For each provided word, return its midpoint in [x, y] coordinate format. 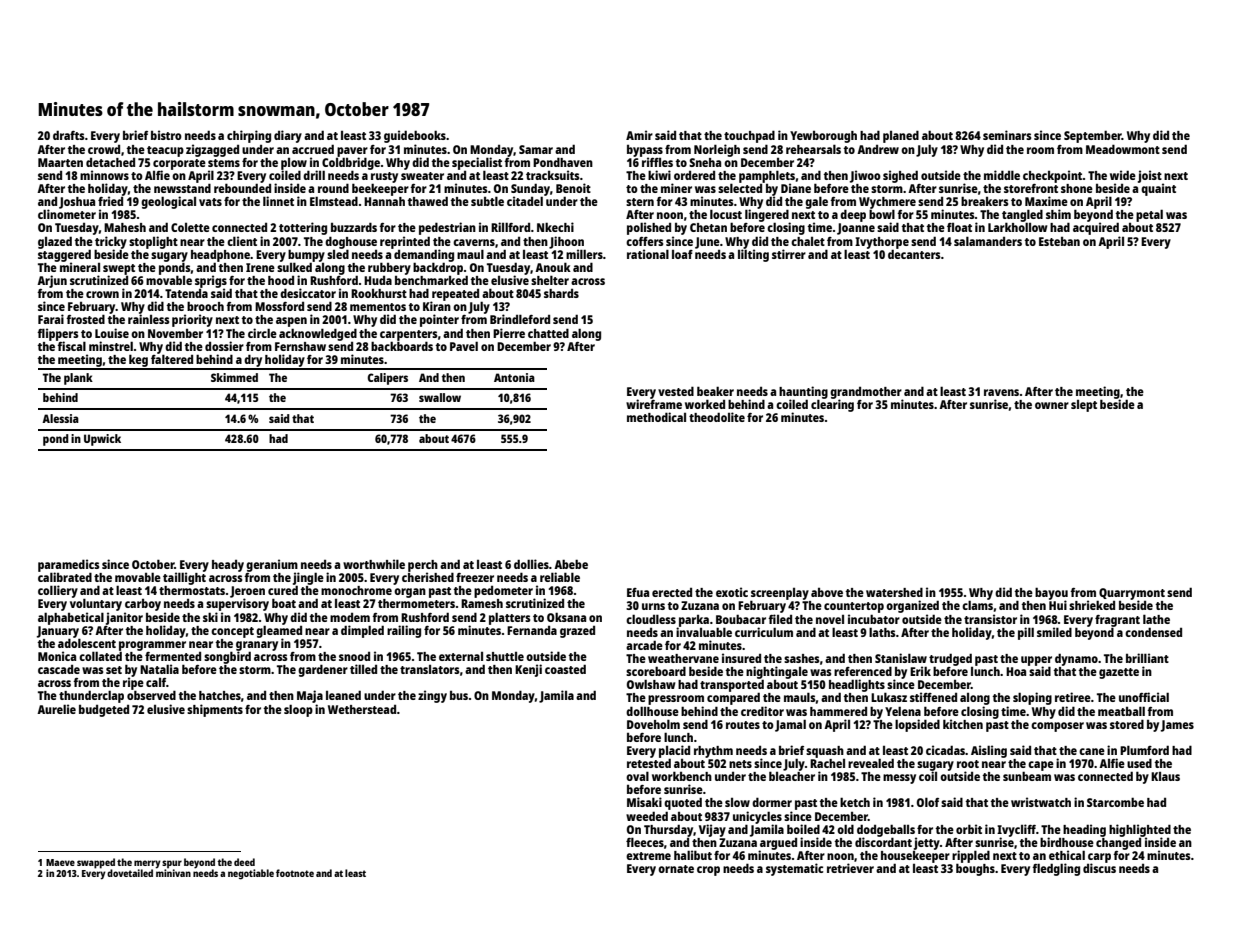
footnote [295, 873]
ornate [676, 869]
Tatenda [186, 293]
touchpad [749, 136]
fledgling [1056, 869]
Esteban [1059, 241]
